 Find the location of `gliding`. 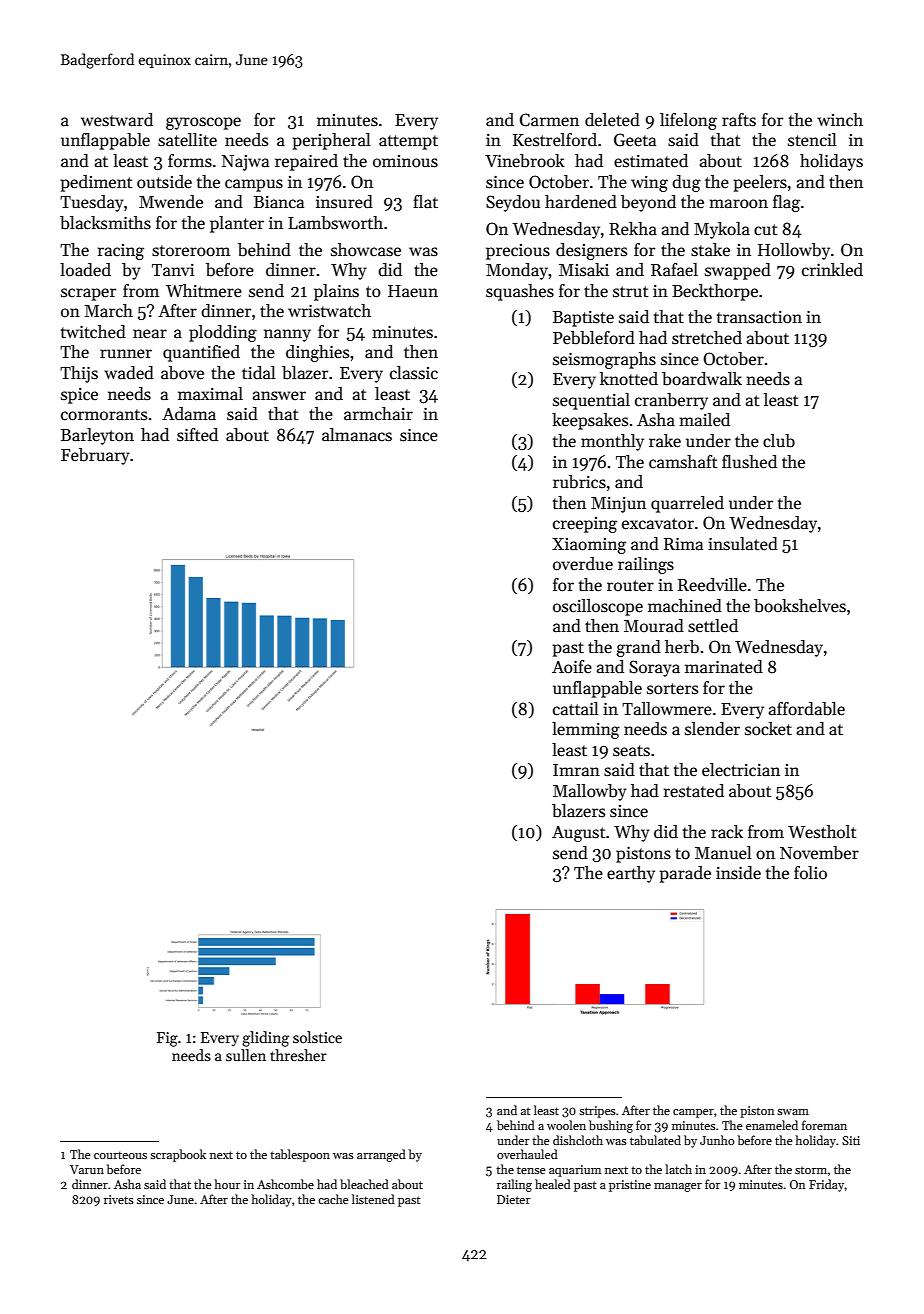

gliding is located at coordinates (265, 1039).
